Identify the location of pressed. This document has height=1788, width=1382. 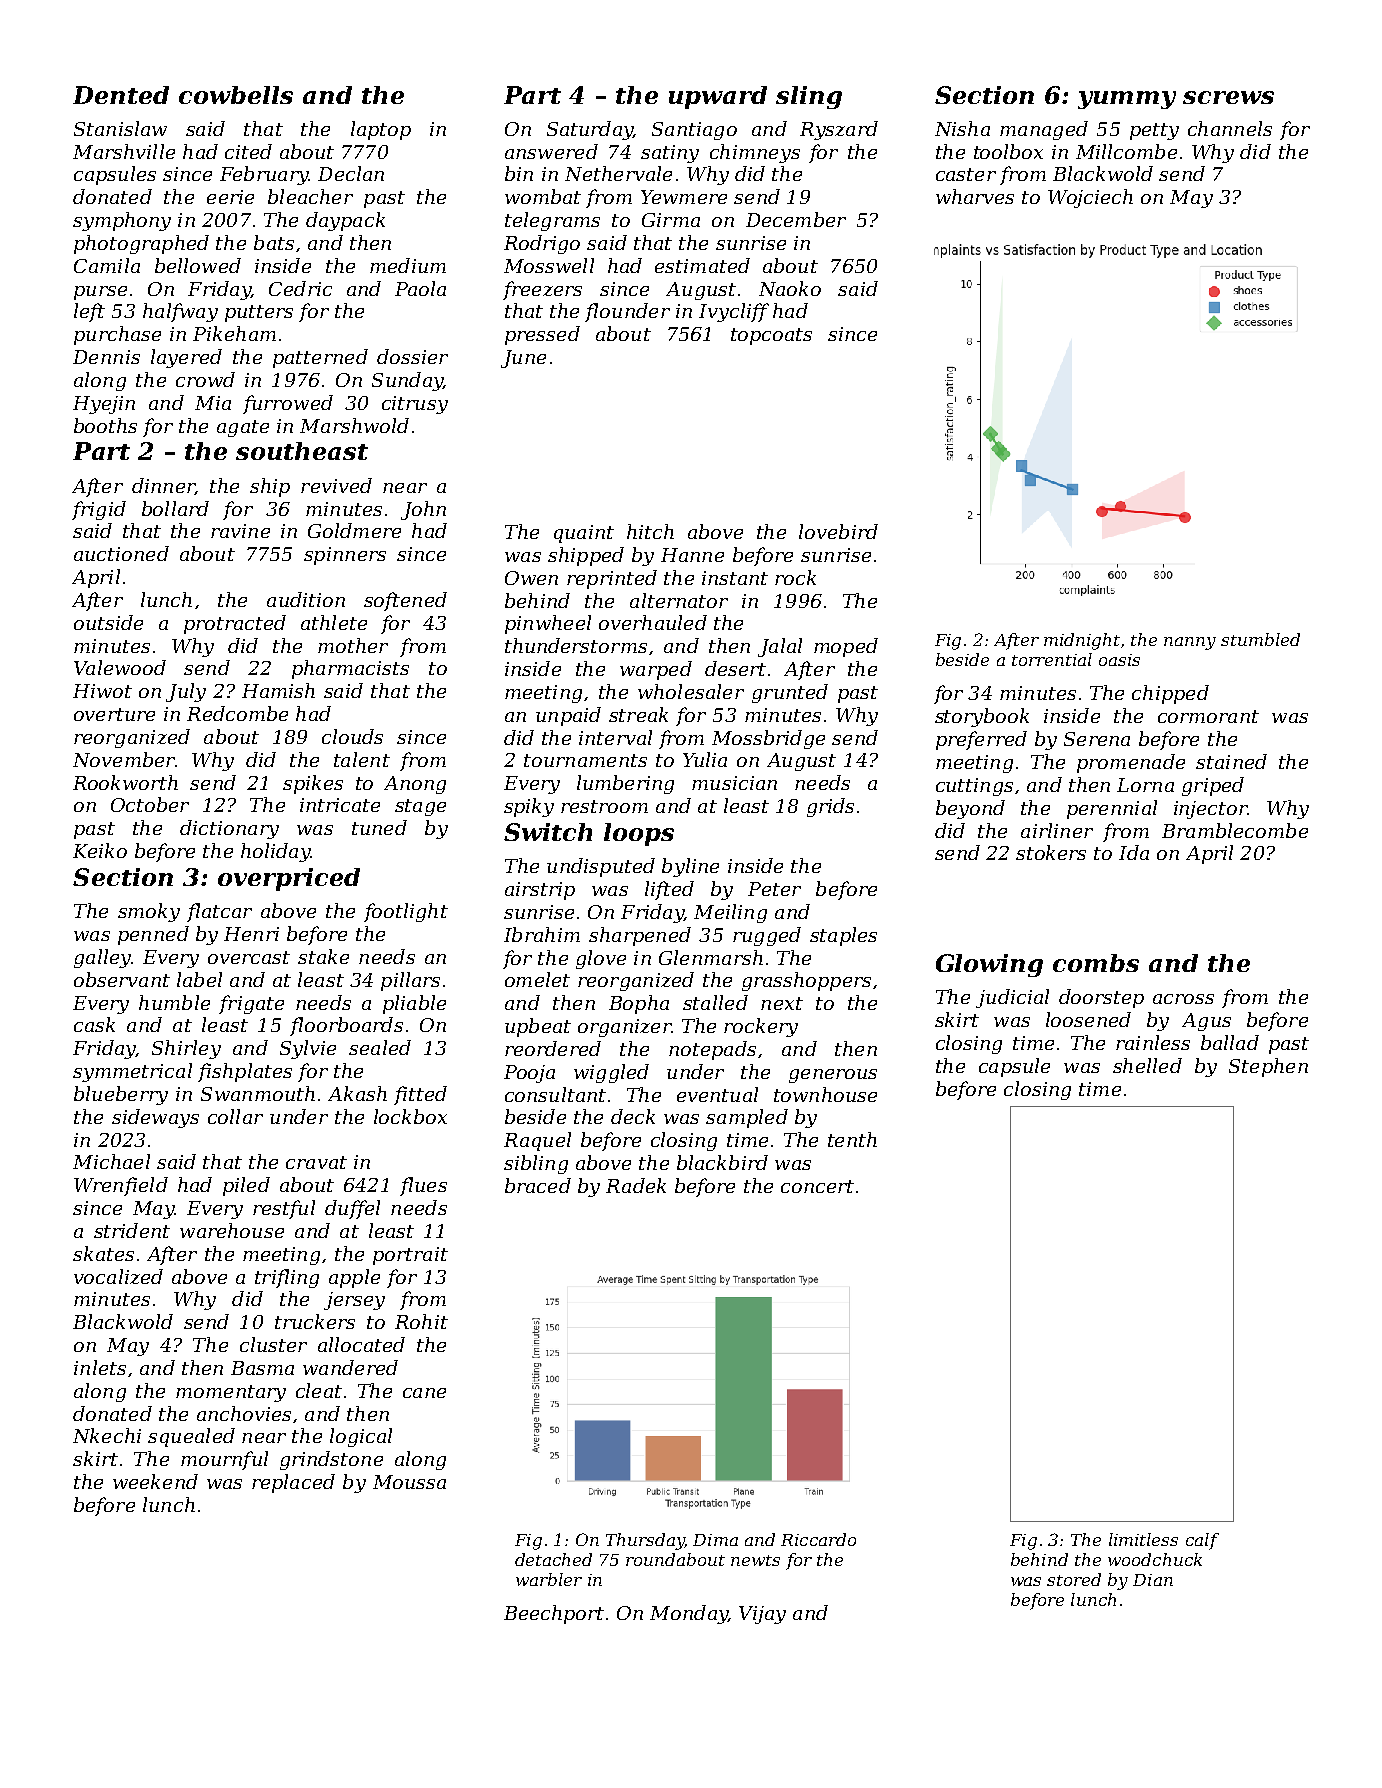
(542, 335).
